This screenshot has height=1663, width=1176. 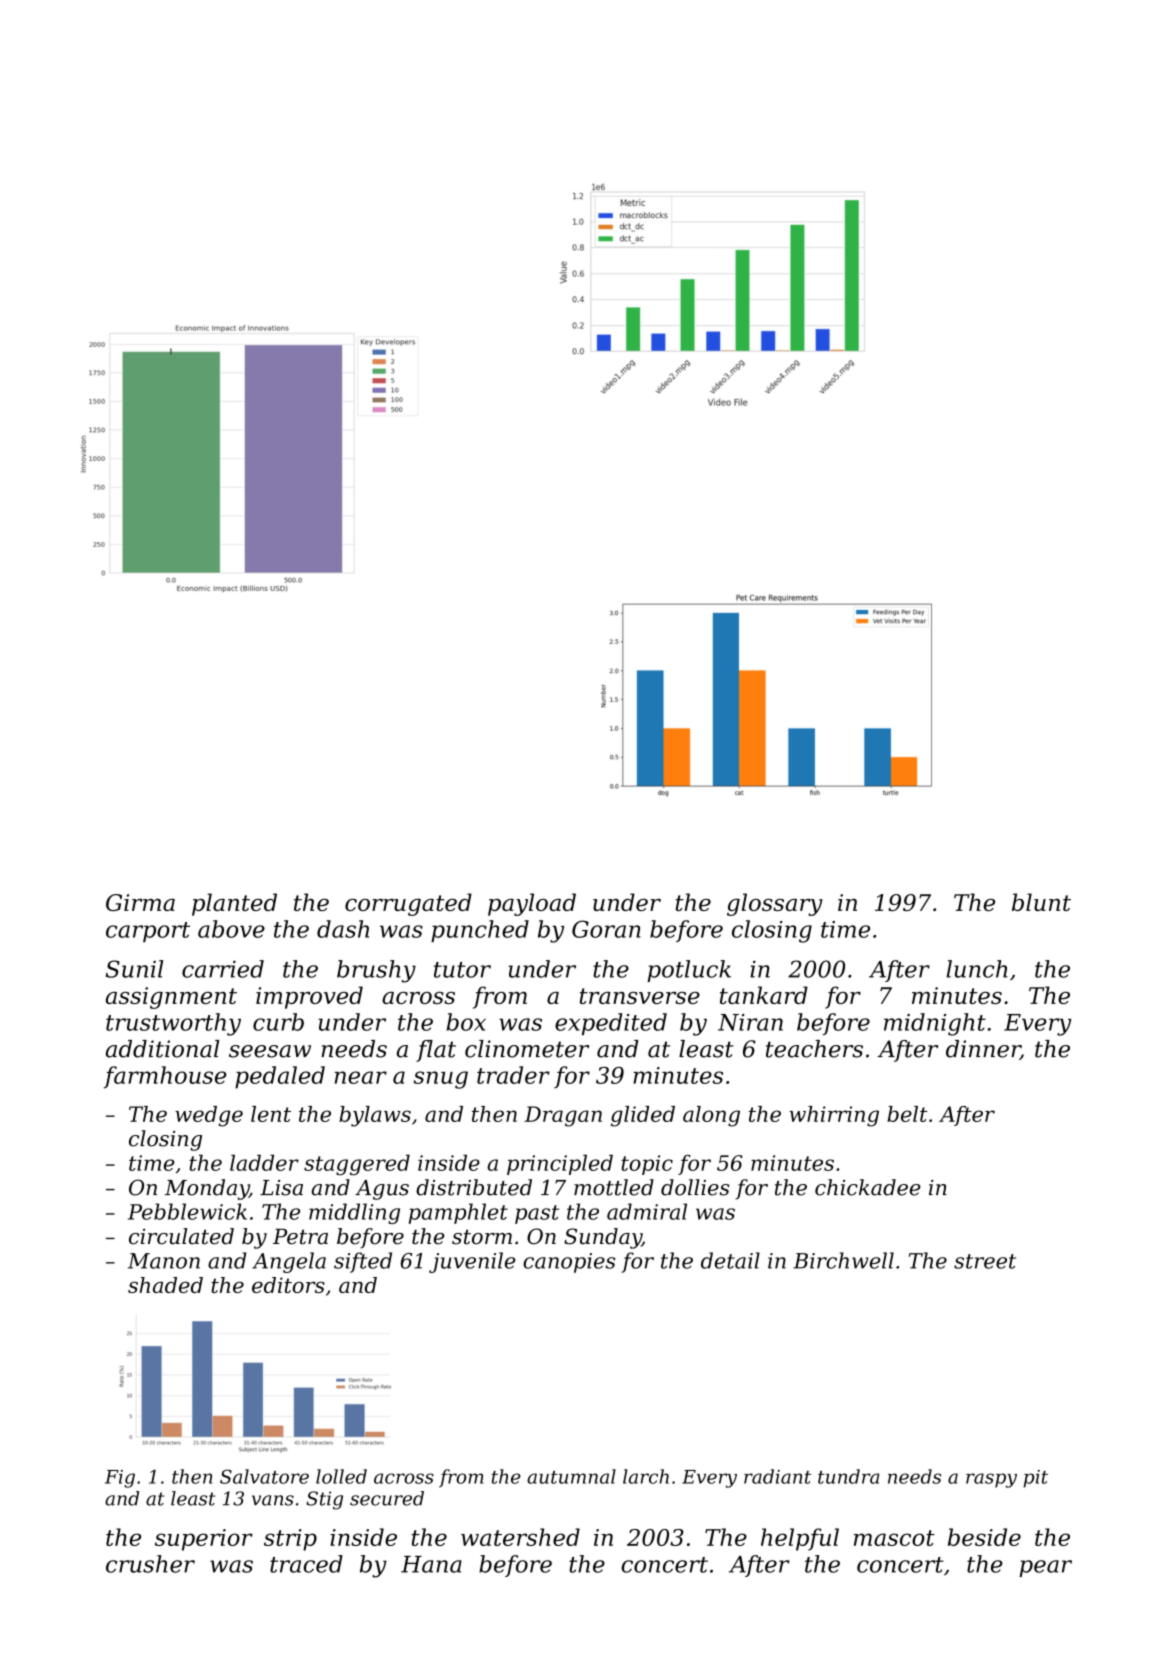 What do you see at coordinates (1041, 902) in the screenshot?
I see `blunt` at bounding box center [1041, 902].
